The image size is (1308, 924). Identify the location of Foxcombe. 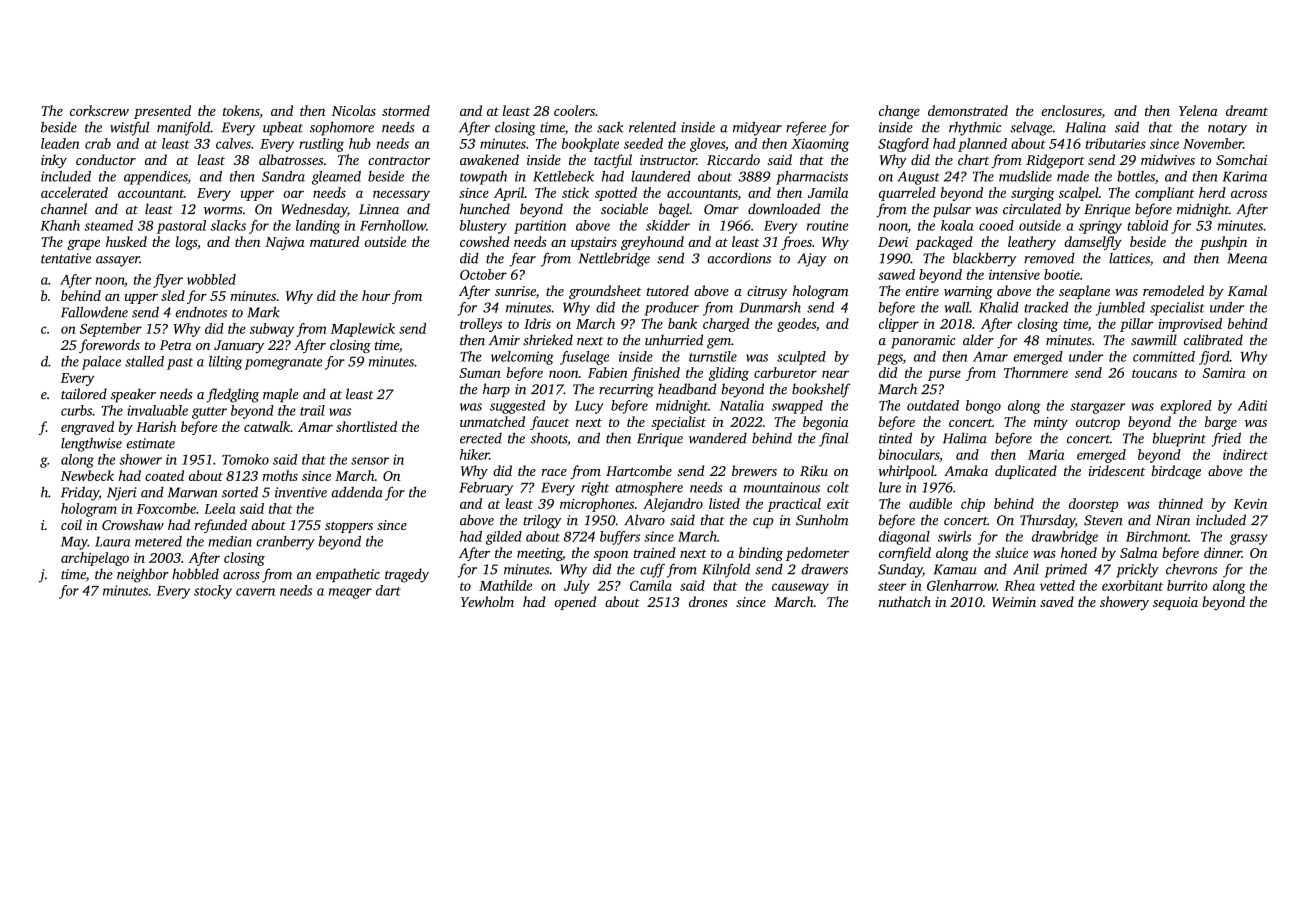
(166, 508).
